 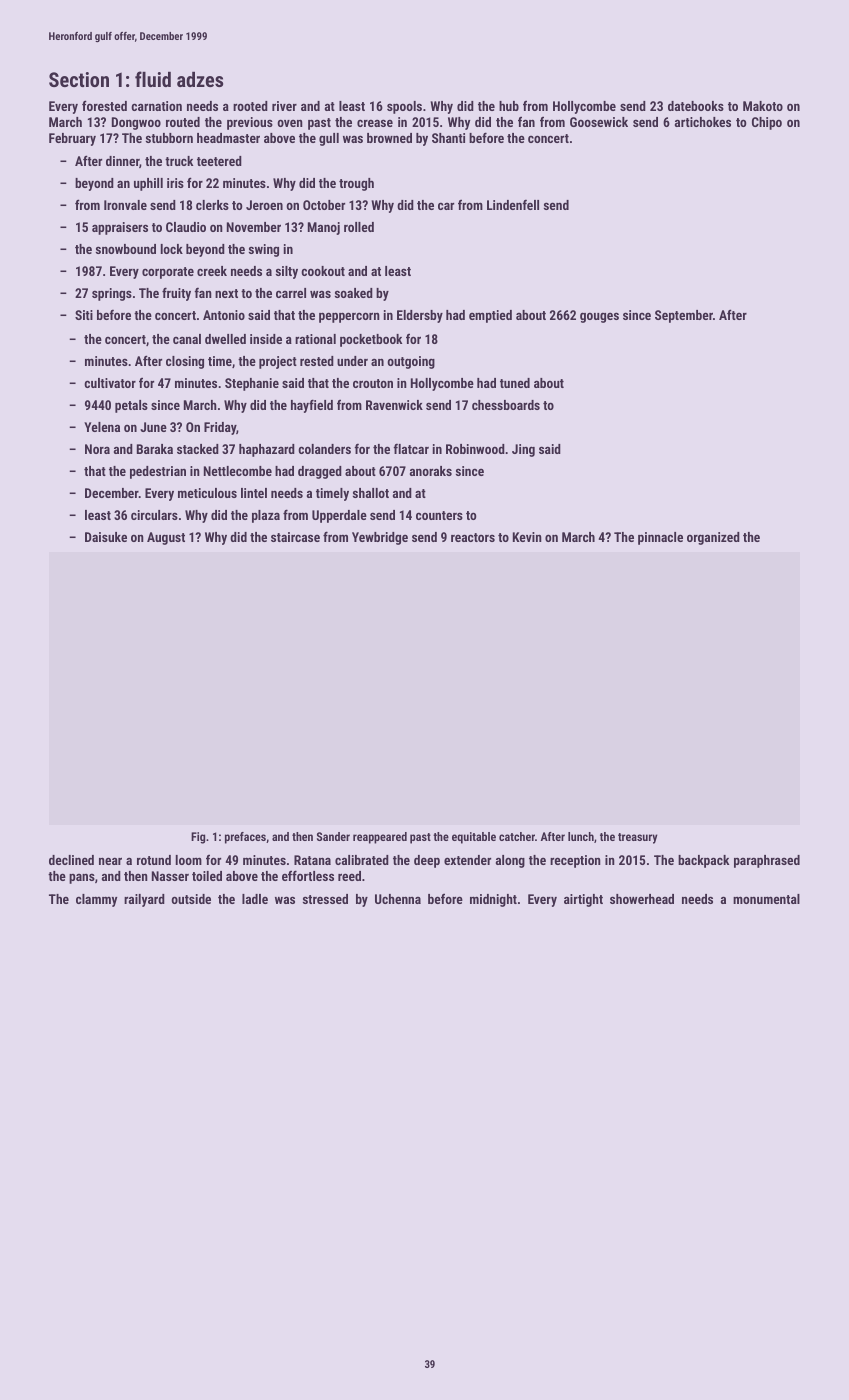 I want to click on outside, so click(x=191, y=899).
